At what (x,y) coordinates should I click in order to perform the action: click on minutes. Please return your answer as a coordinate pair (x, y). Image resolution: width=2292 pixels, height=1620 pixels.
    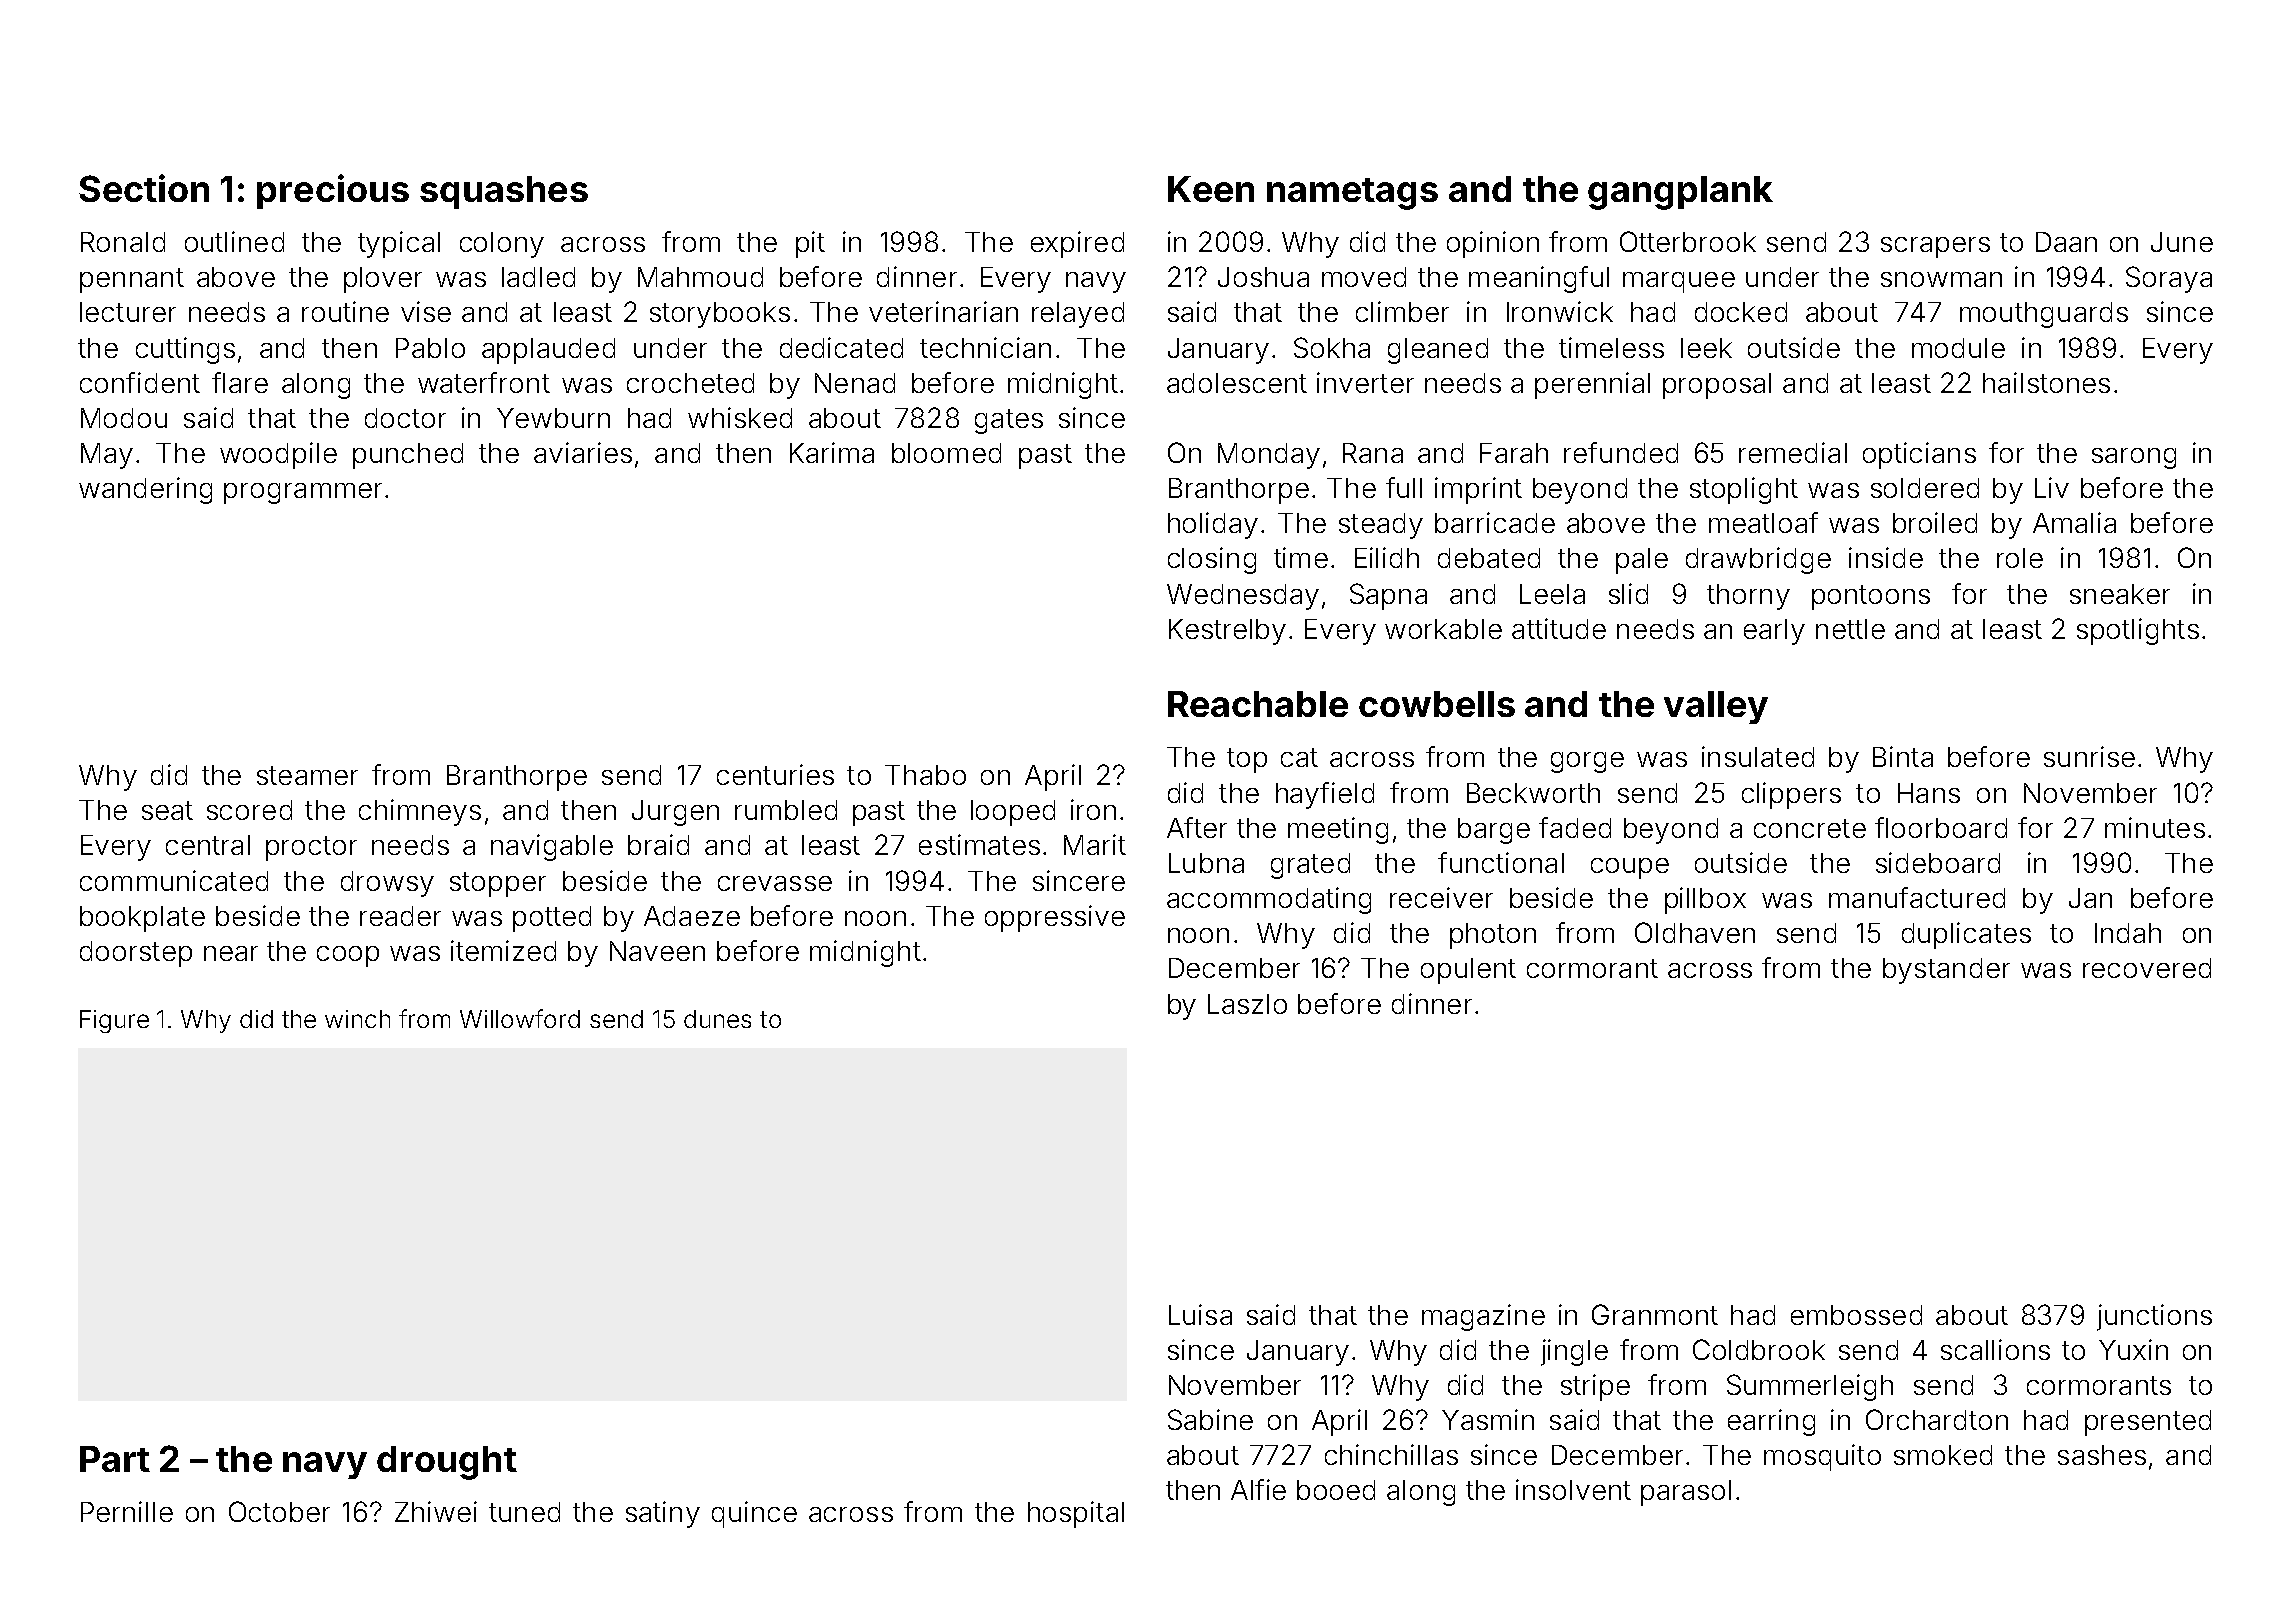
    Looking at the image, I should click on (2155, 827).
